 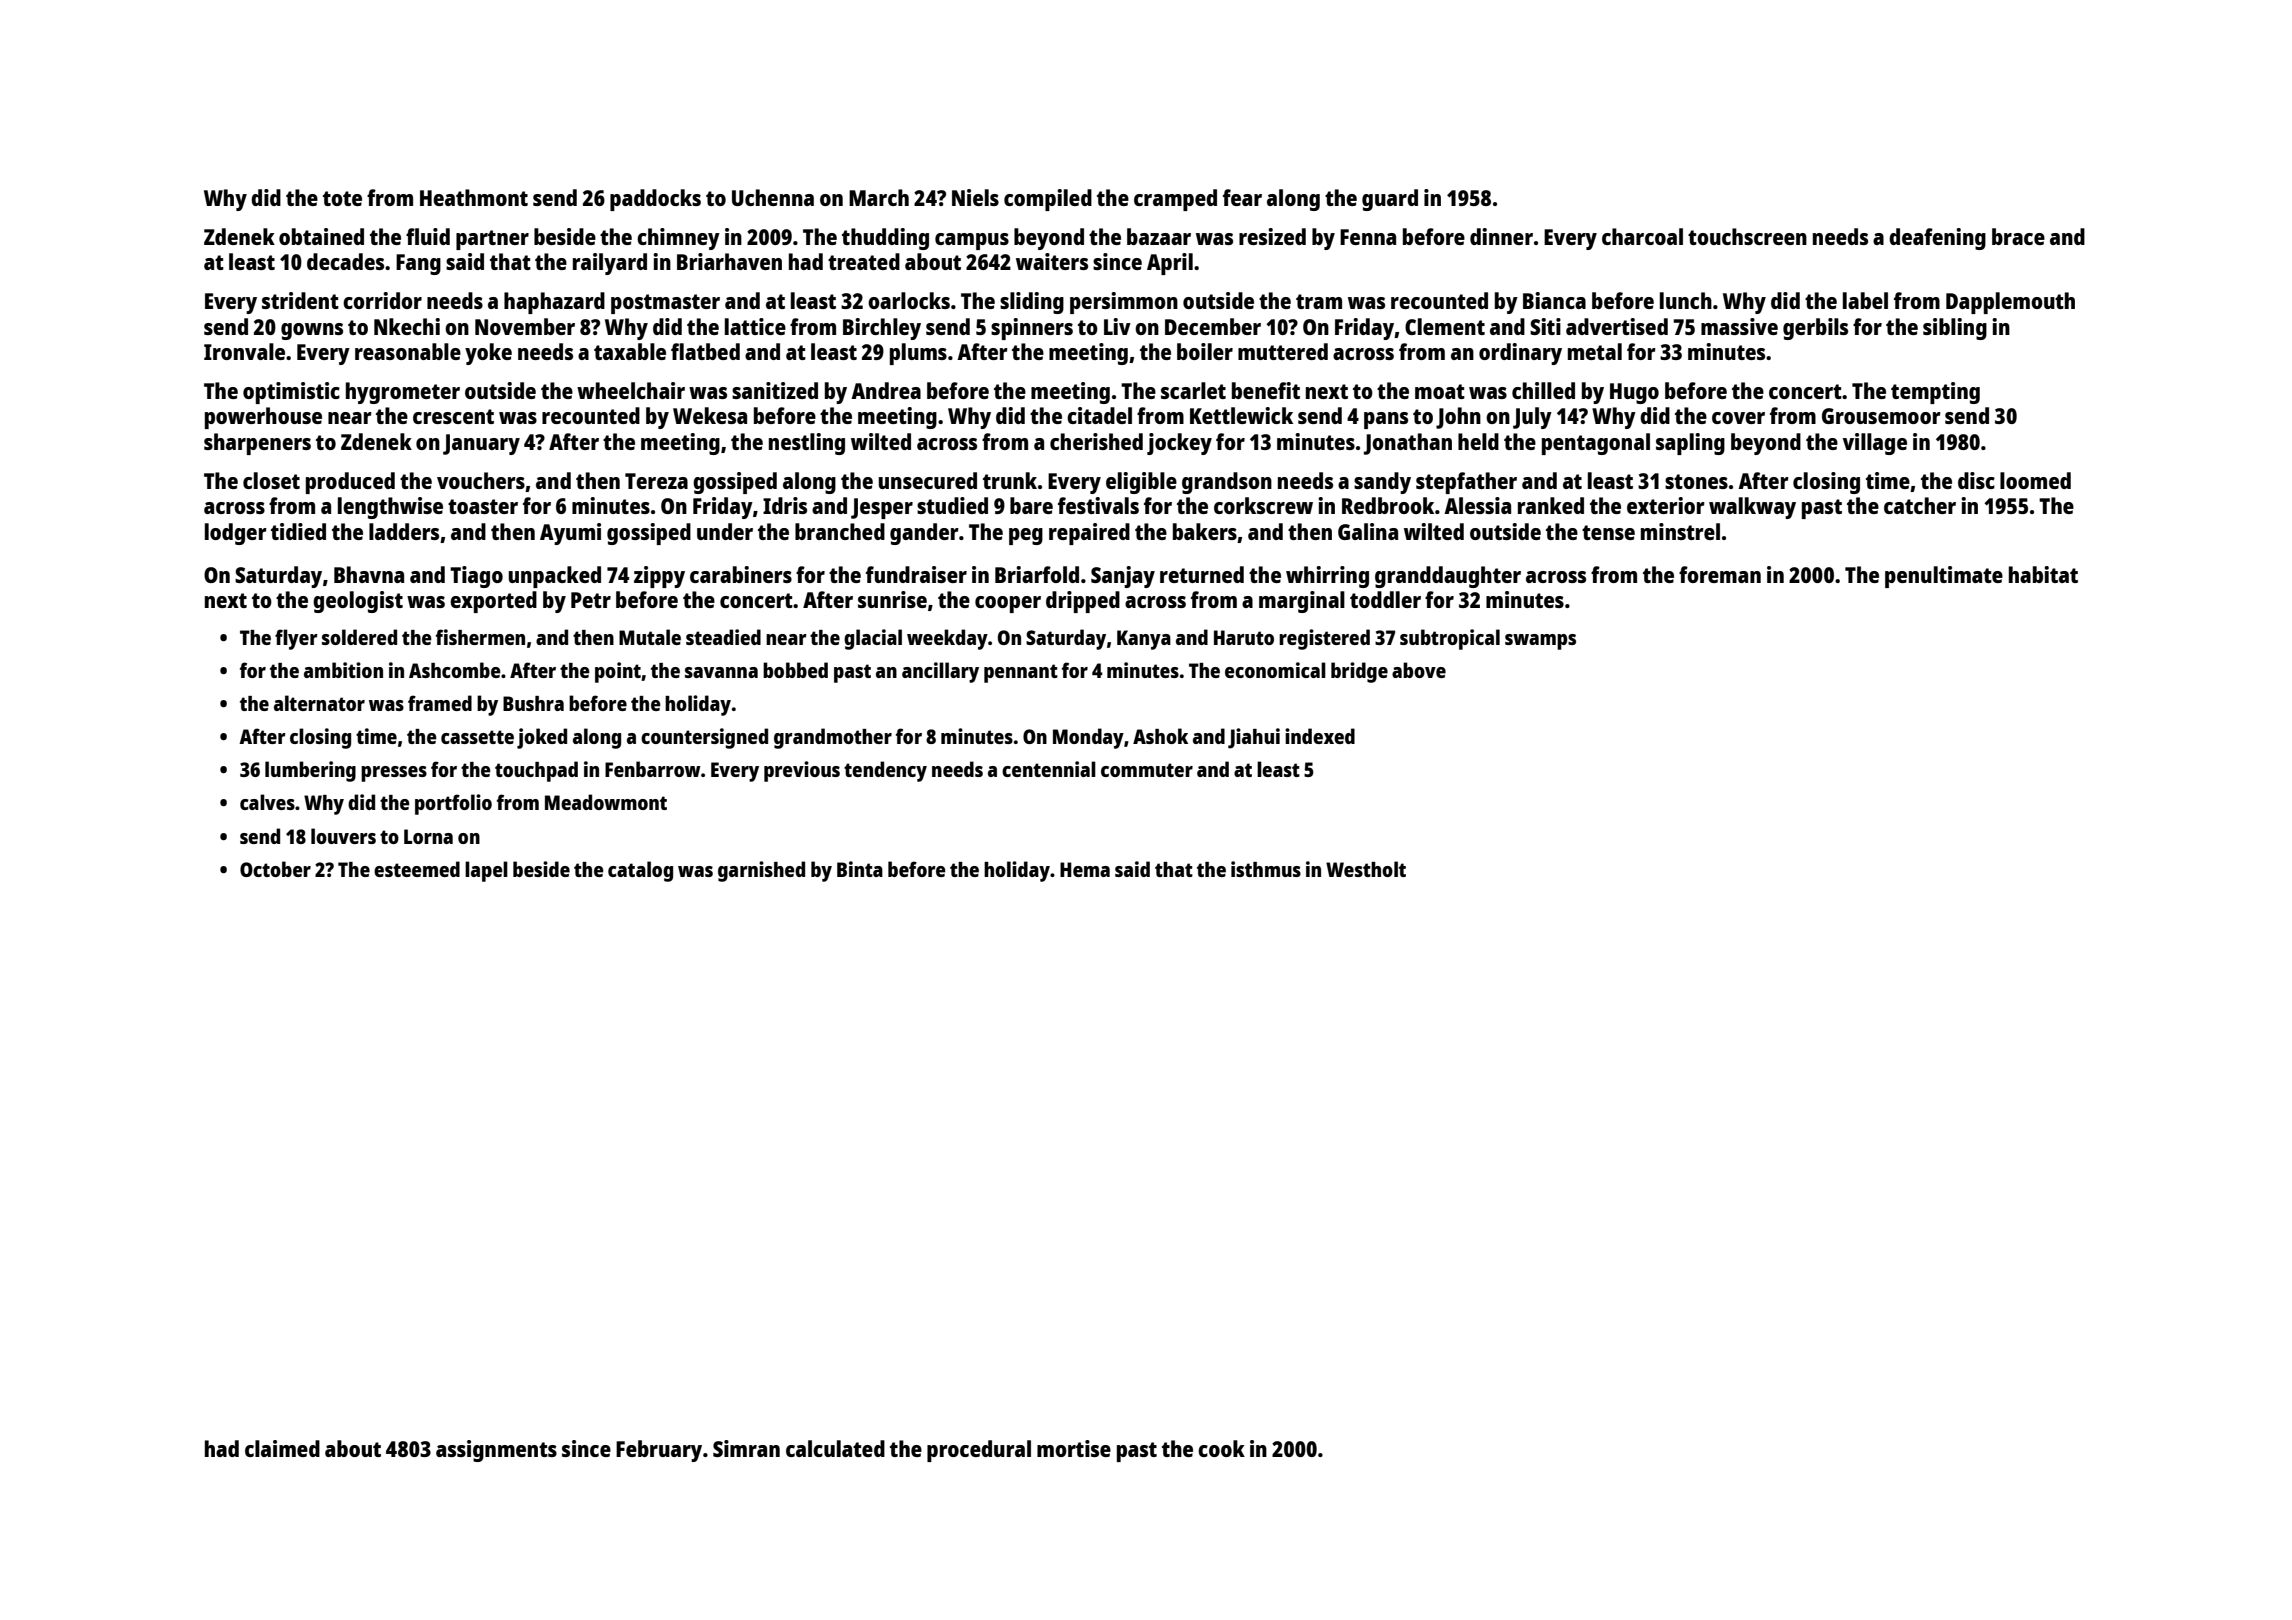 What do you see at coordinates (343, 670) in the screenshot?
I see `ambition` at bounding box center [343, 670].
